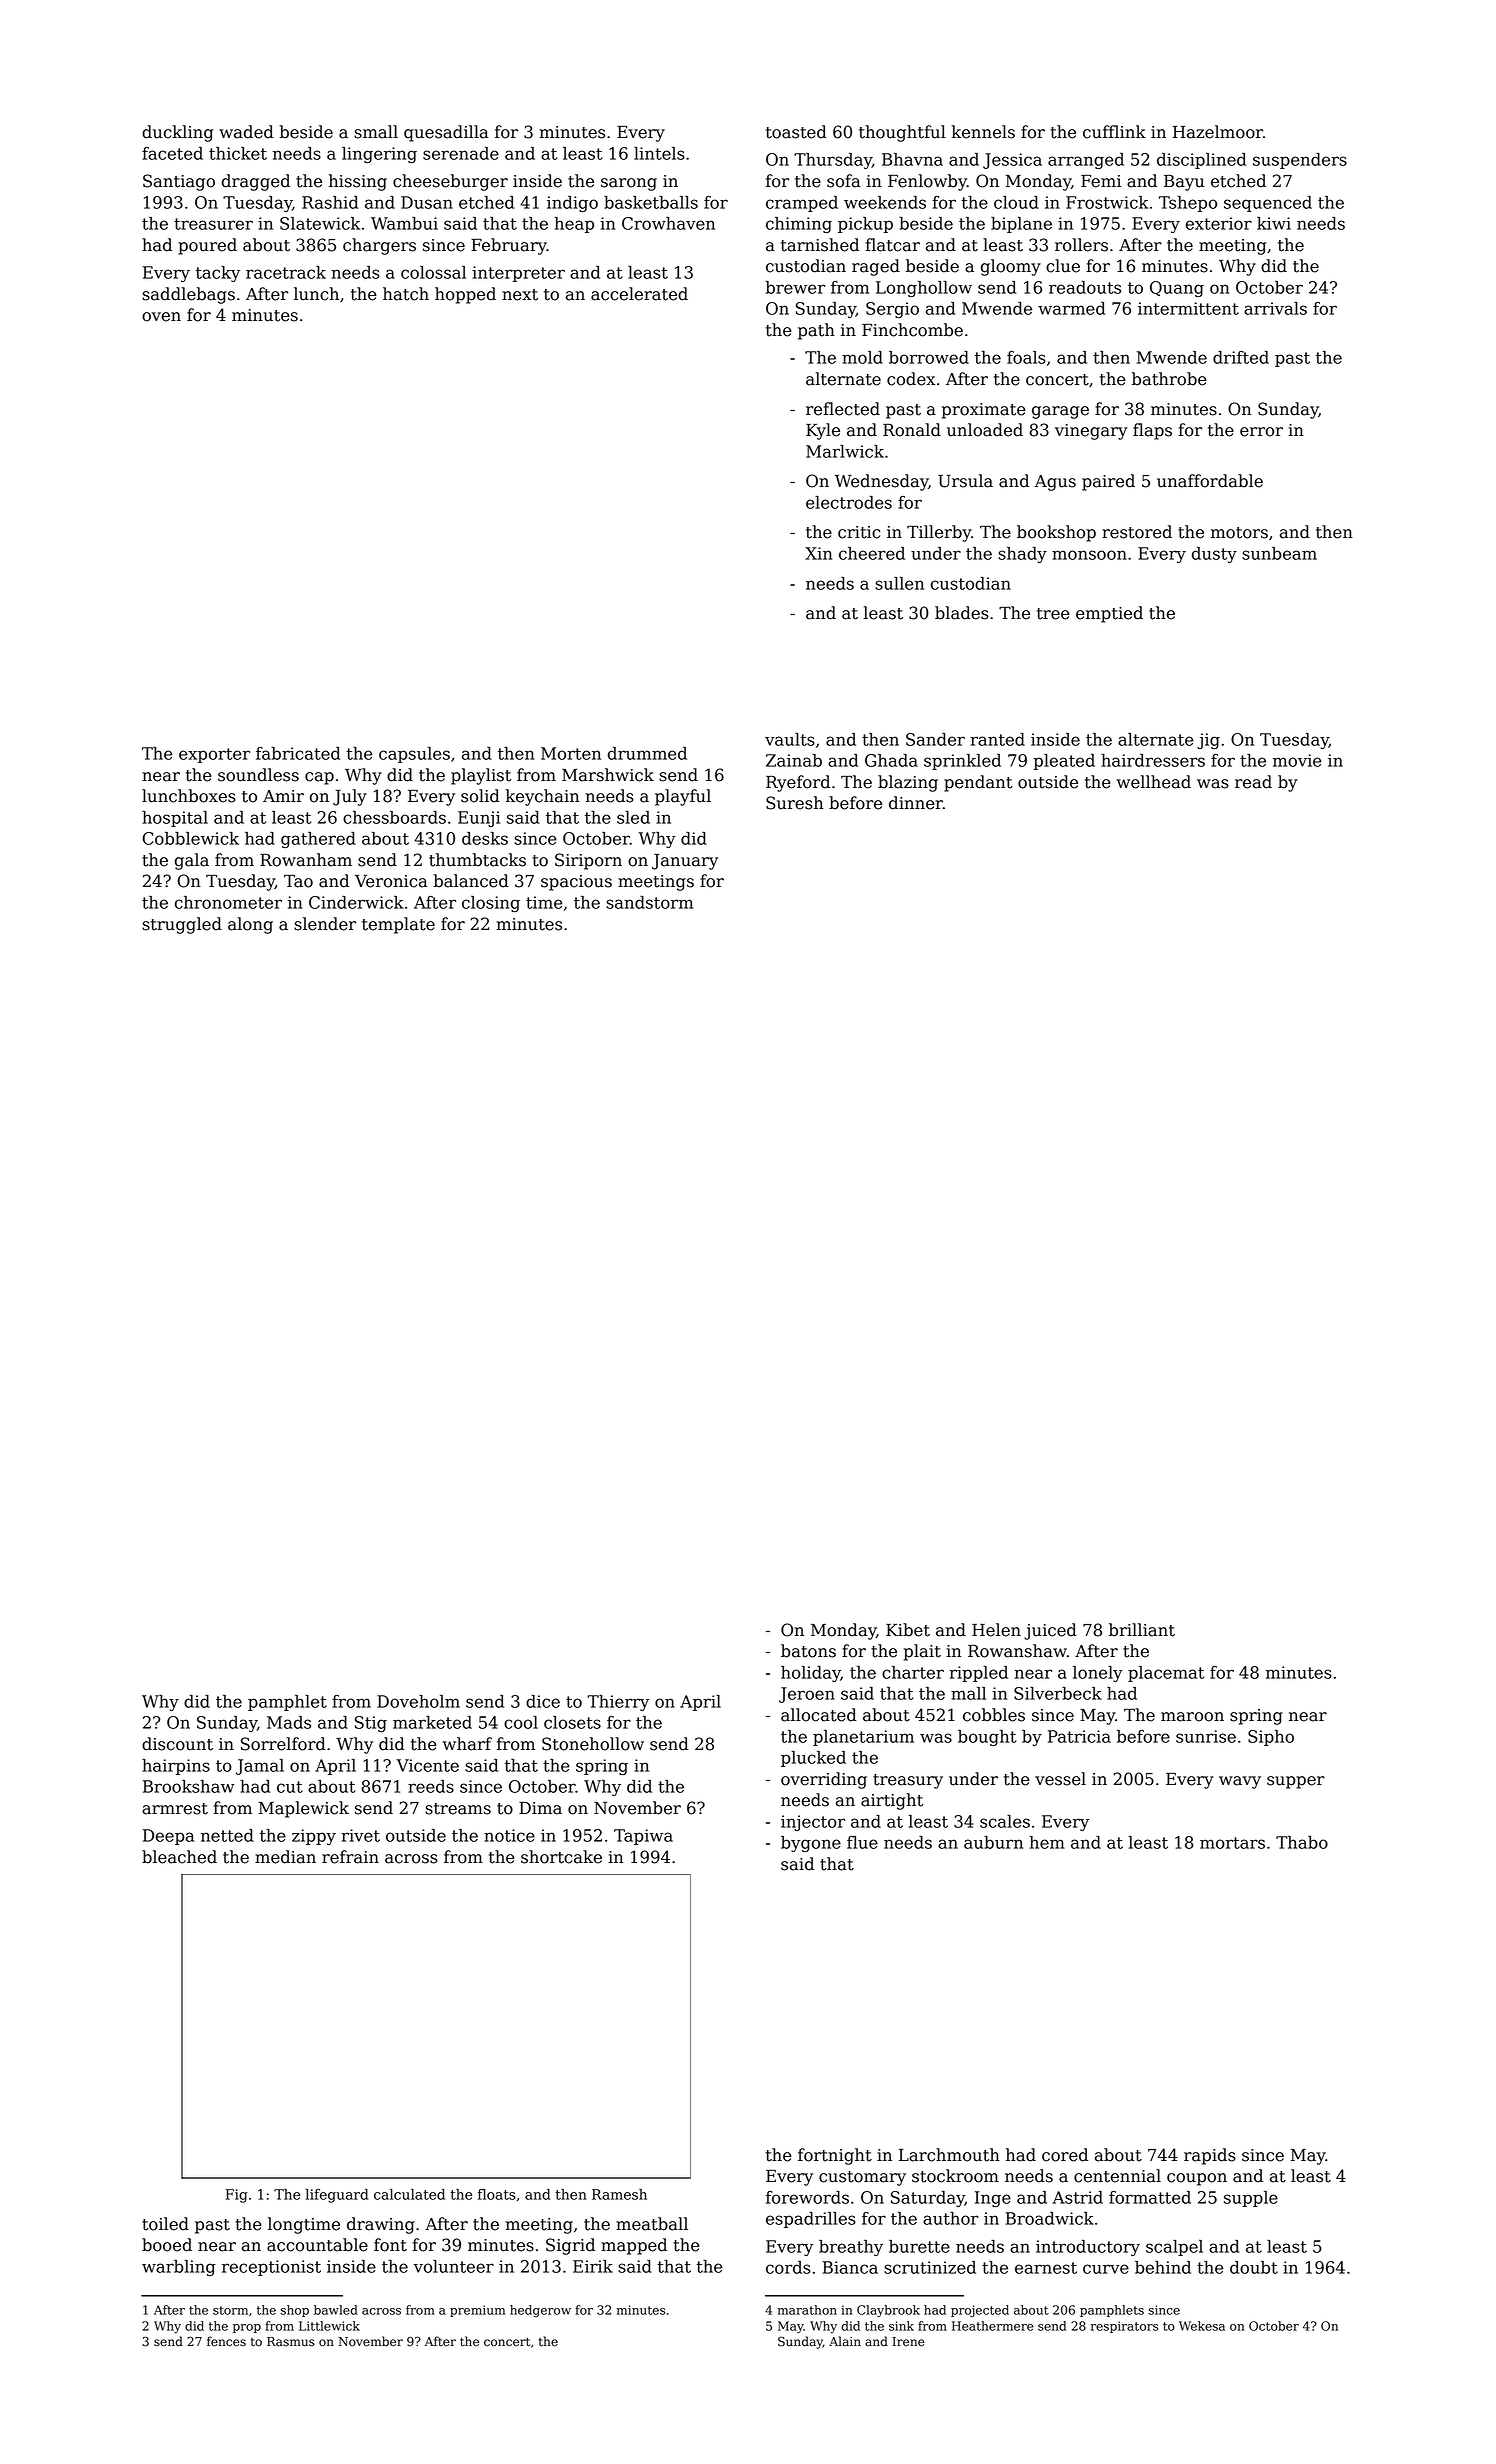  Describe the element at coordinates (685, 862) in the screenshot. I see `January` at that location.
